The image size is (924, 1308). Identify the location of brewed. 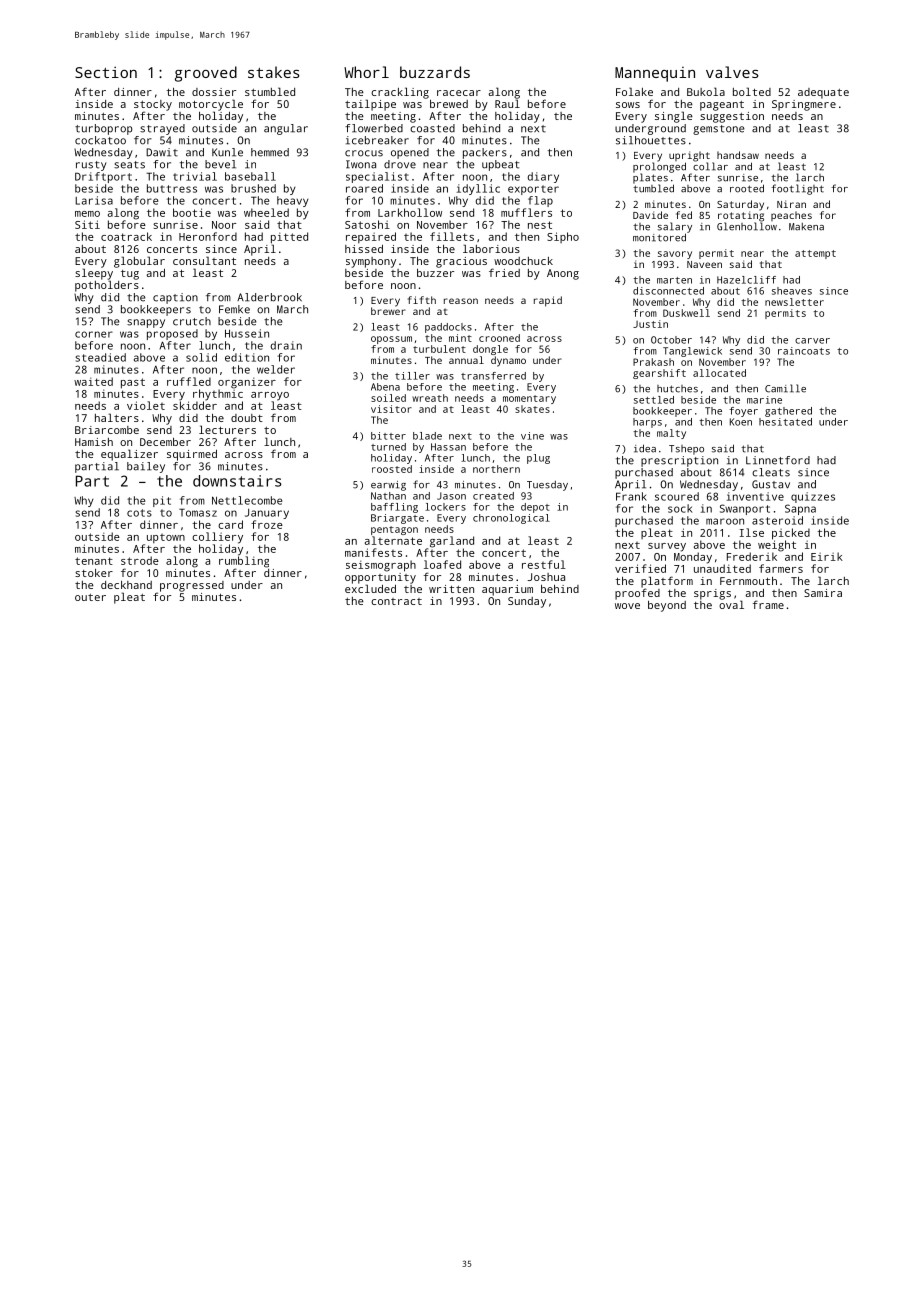
(449, 104).
